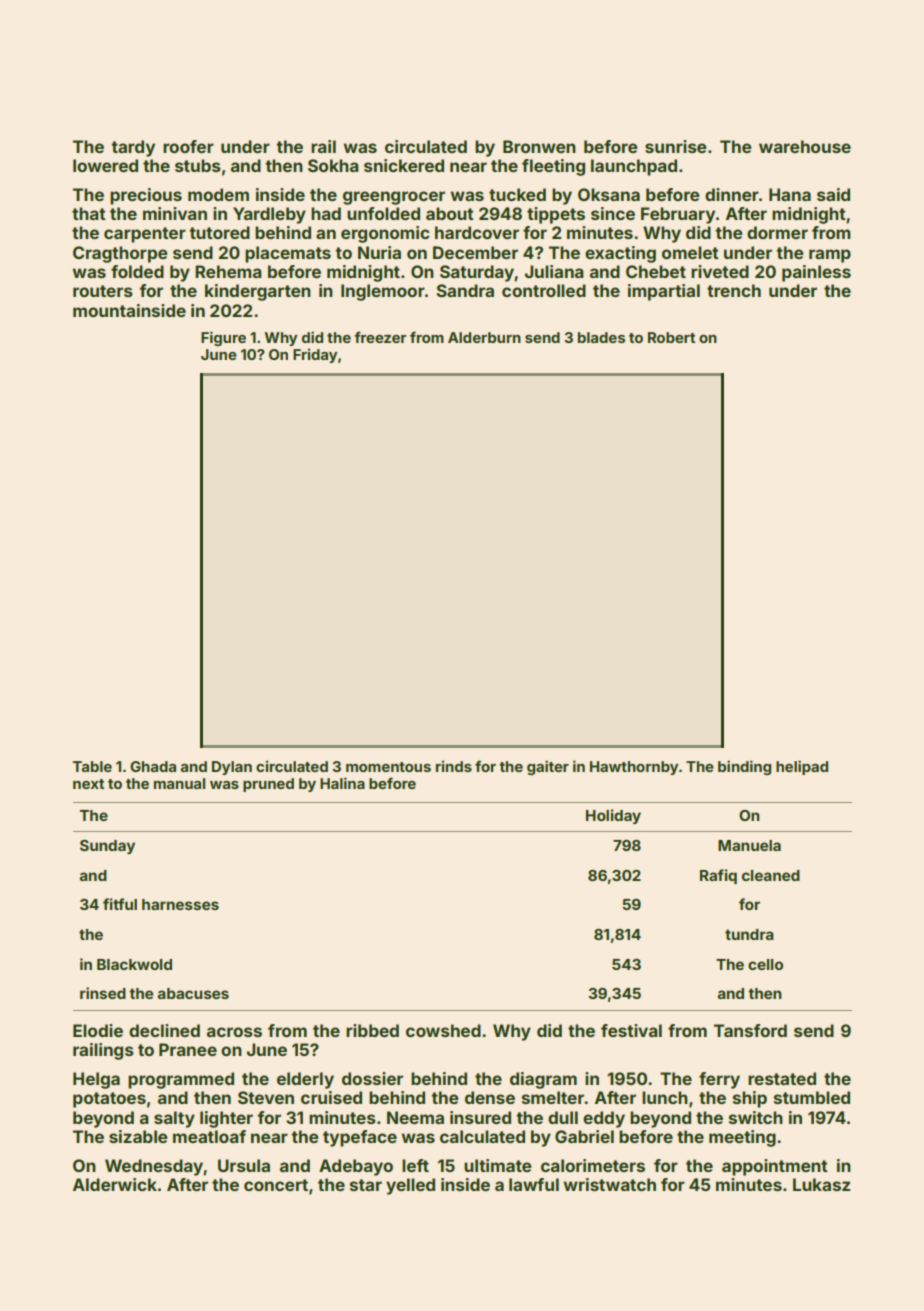 The width and height of the screenshot is (924, 1311). I want to click on Bronwen, so click(539, 146).
